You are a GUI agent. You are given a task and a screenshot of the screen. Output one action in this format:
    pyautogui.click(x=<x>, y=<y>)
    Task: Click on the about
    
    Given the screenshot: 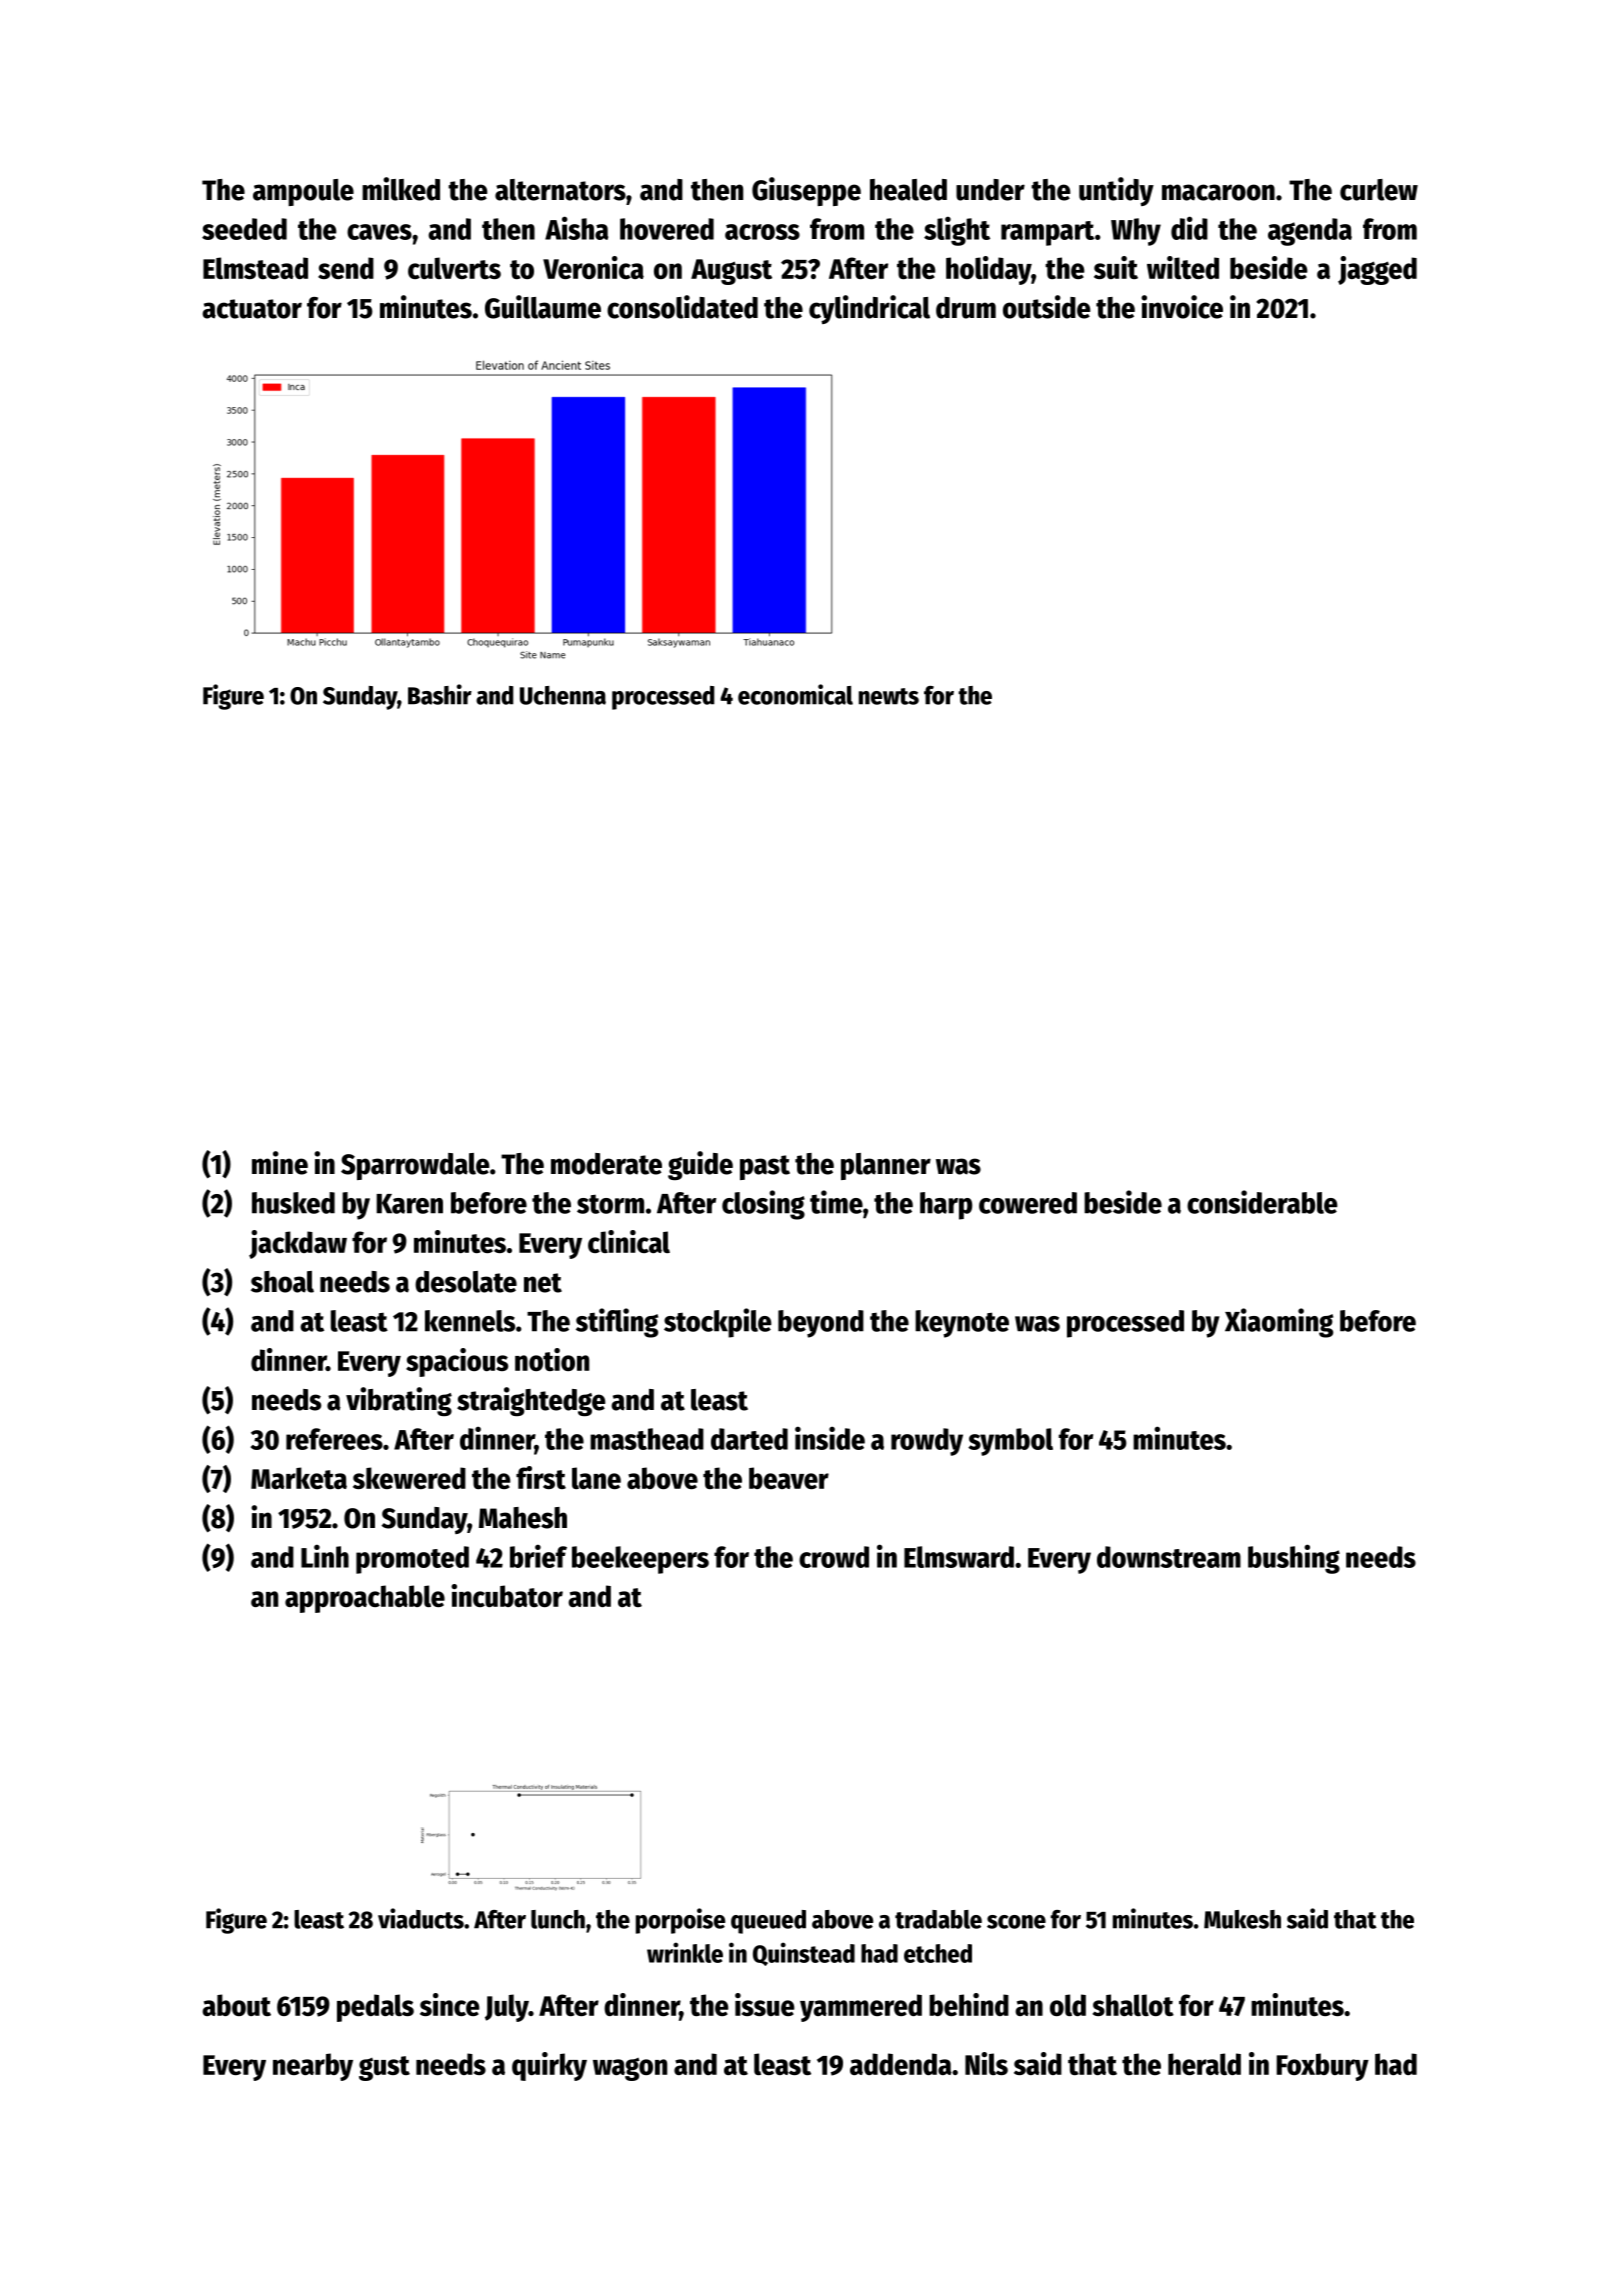 What is the action you would take?
    pyautogui.click(x=236, y=2005)
